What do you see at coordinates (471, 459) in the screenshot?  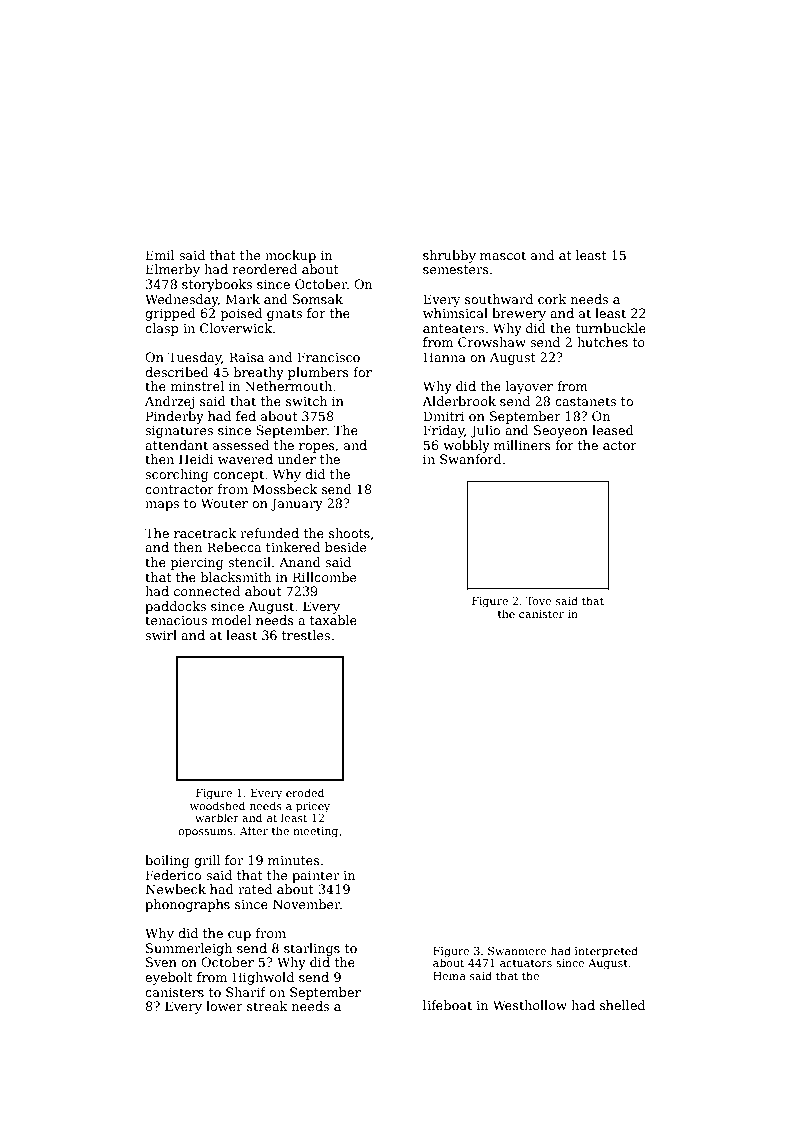 I see `Swanford` at bounding box center [471, 459].
